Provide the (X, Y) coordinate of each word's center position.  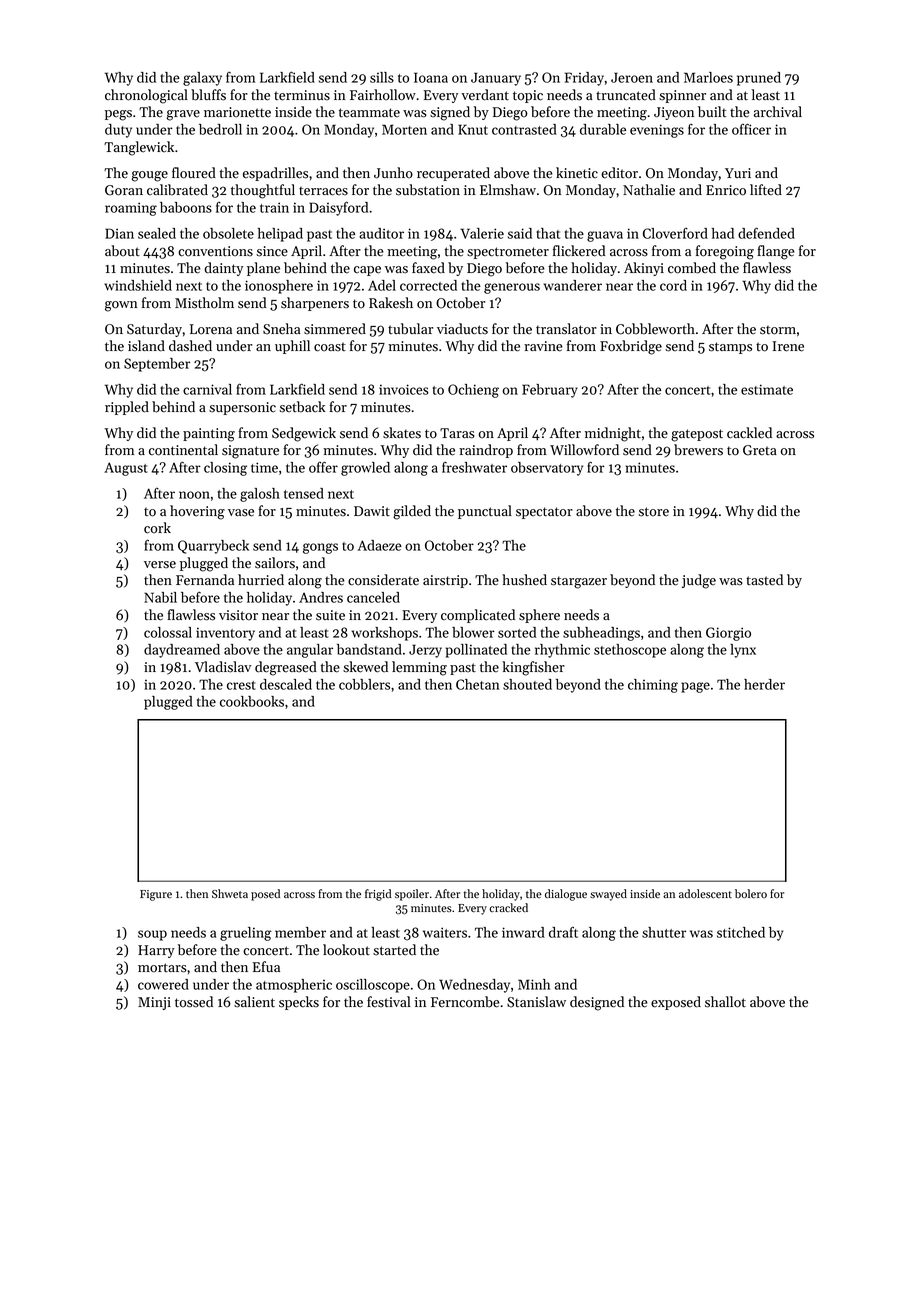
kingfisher (533, 668)
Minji (154, 1003)
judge (699, 581)
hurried (261, 580)
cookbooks (252, 701)
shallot (725, 1002)
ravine (543, 346)
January (496, 79)
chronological (146, 96)
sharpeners (315, 304)
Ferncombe (465, 1002)
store (654, 512)
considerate (383, 580)
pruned (759, 79)
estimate (767, 389)
